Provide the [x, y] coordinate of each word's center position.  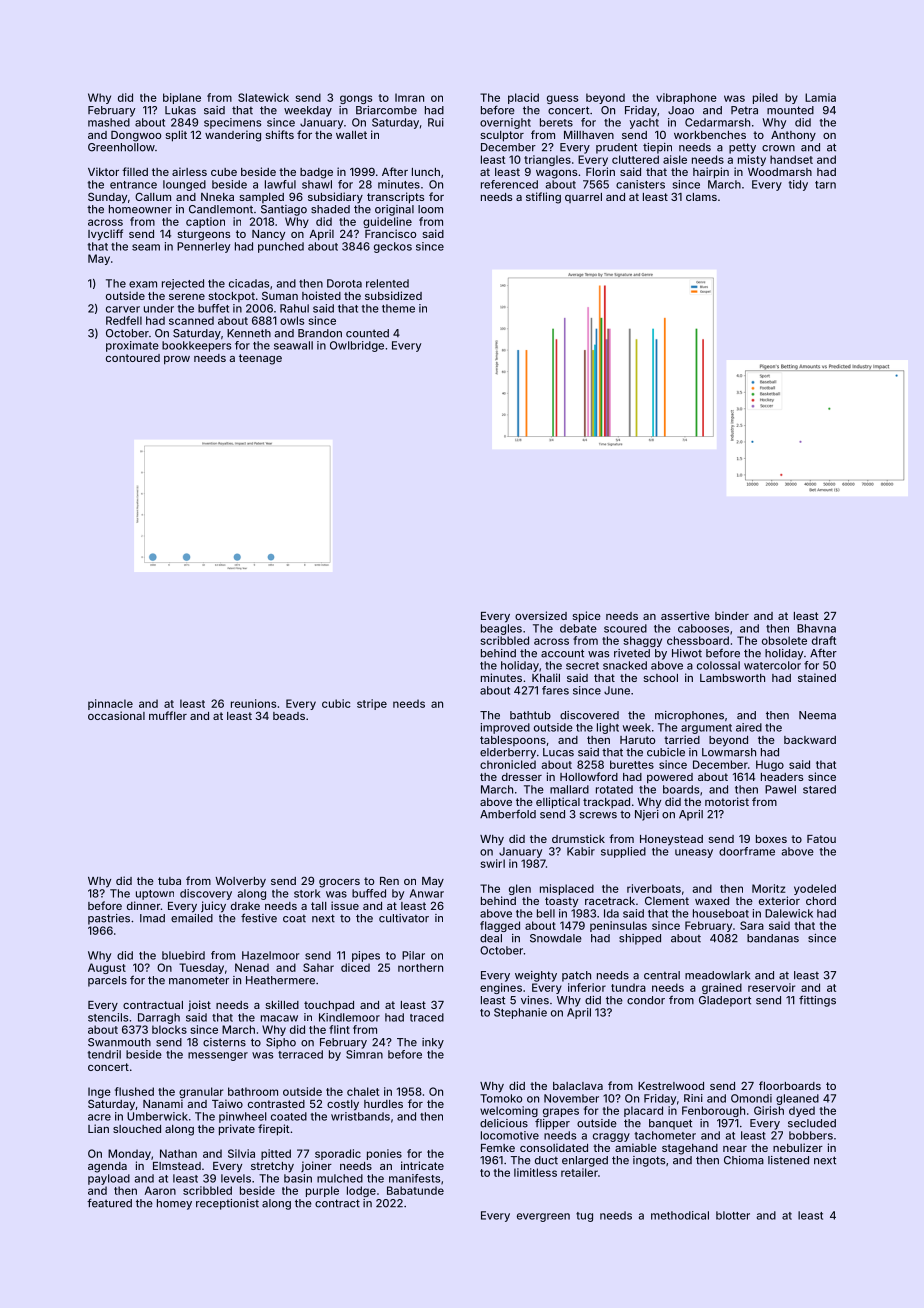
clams [701, 197]
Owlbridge [357, 346]
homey [174, 1204]
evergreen [543, 1217]
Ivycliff [105, 235]
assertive [685, 615]
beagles [501, 629]
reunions [253, 703]
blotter [733, 1215]
